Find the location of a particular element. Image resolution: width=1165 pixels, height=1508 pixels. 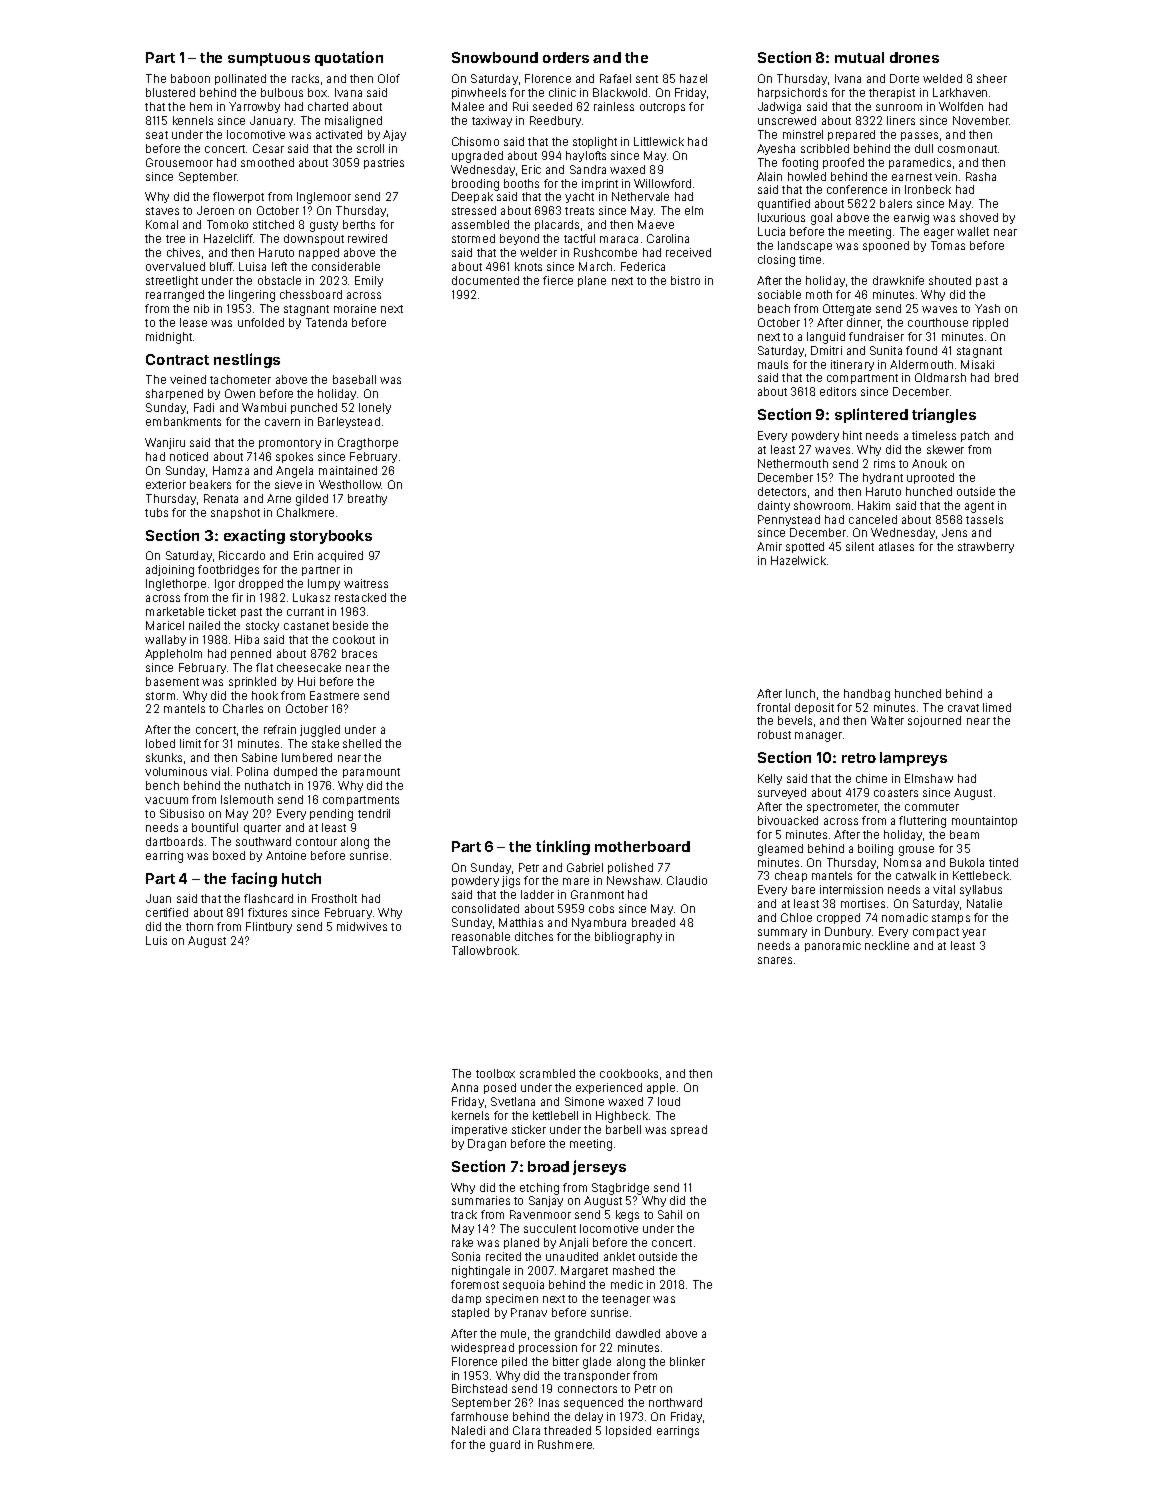

kernels is located at coordinates (470, 1115).
